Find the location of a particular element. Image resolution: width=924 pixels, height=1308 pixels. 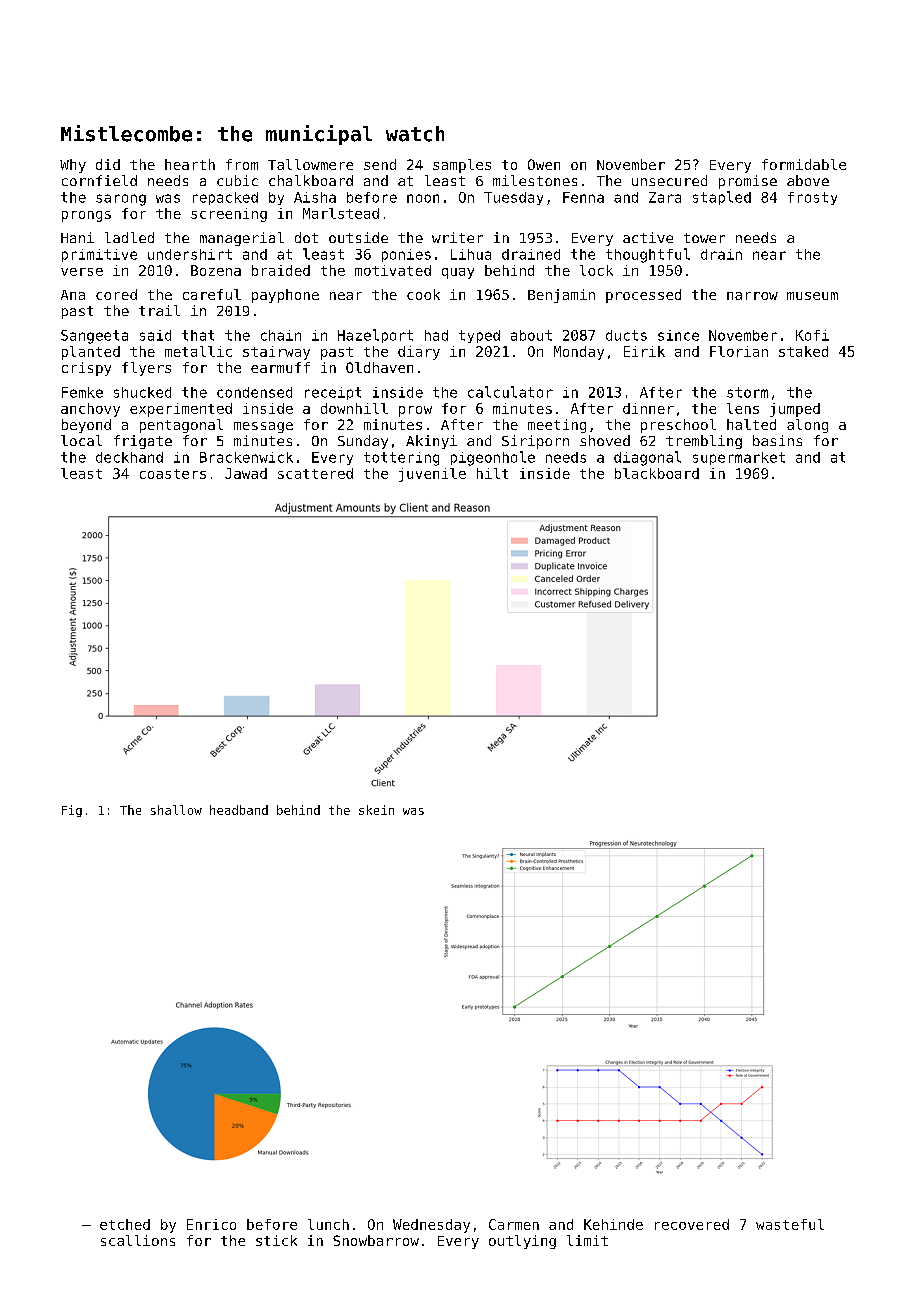

formidable is located at coordinates (804, 164).
